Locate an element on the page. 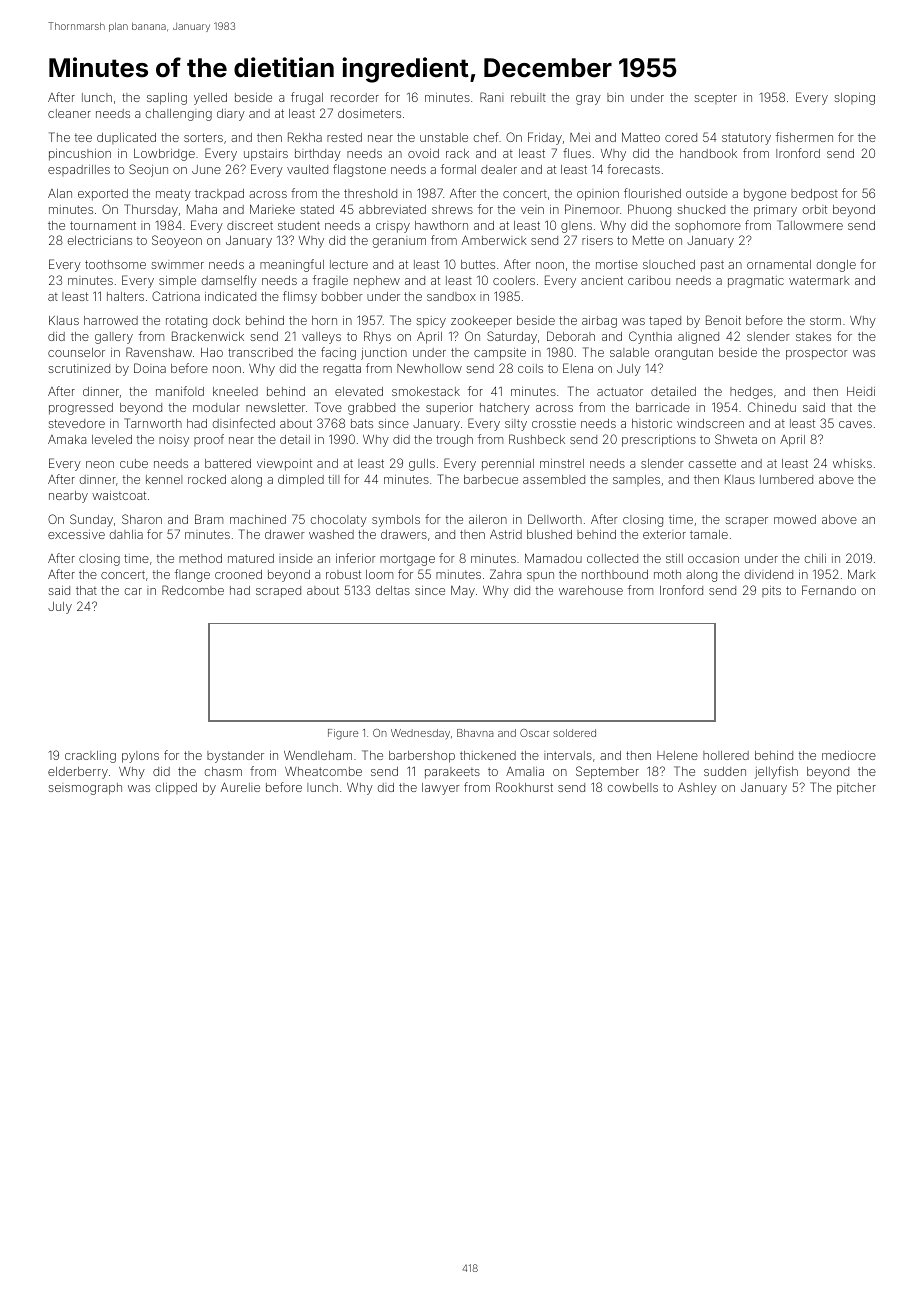 Image resolution: width=924 pixels, height=1308 pixels. rested is located at coordinates (344, 137).
